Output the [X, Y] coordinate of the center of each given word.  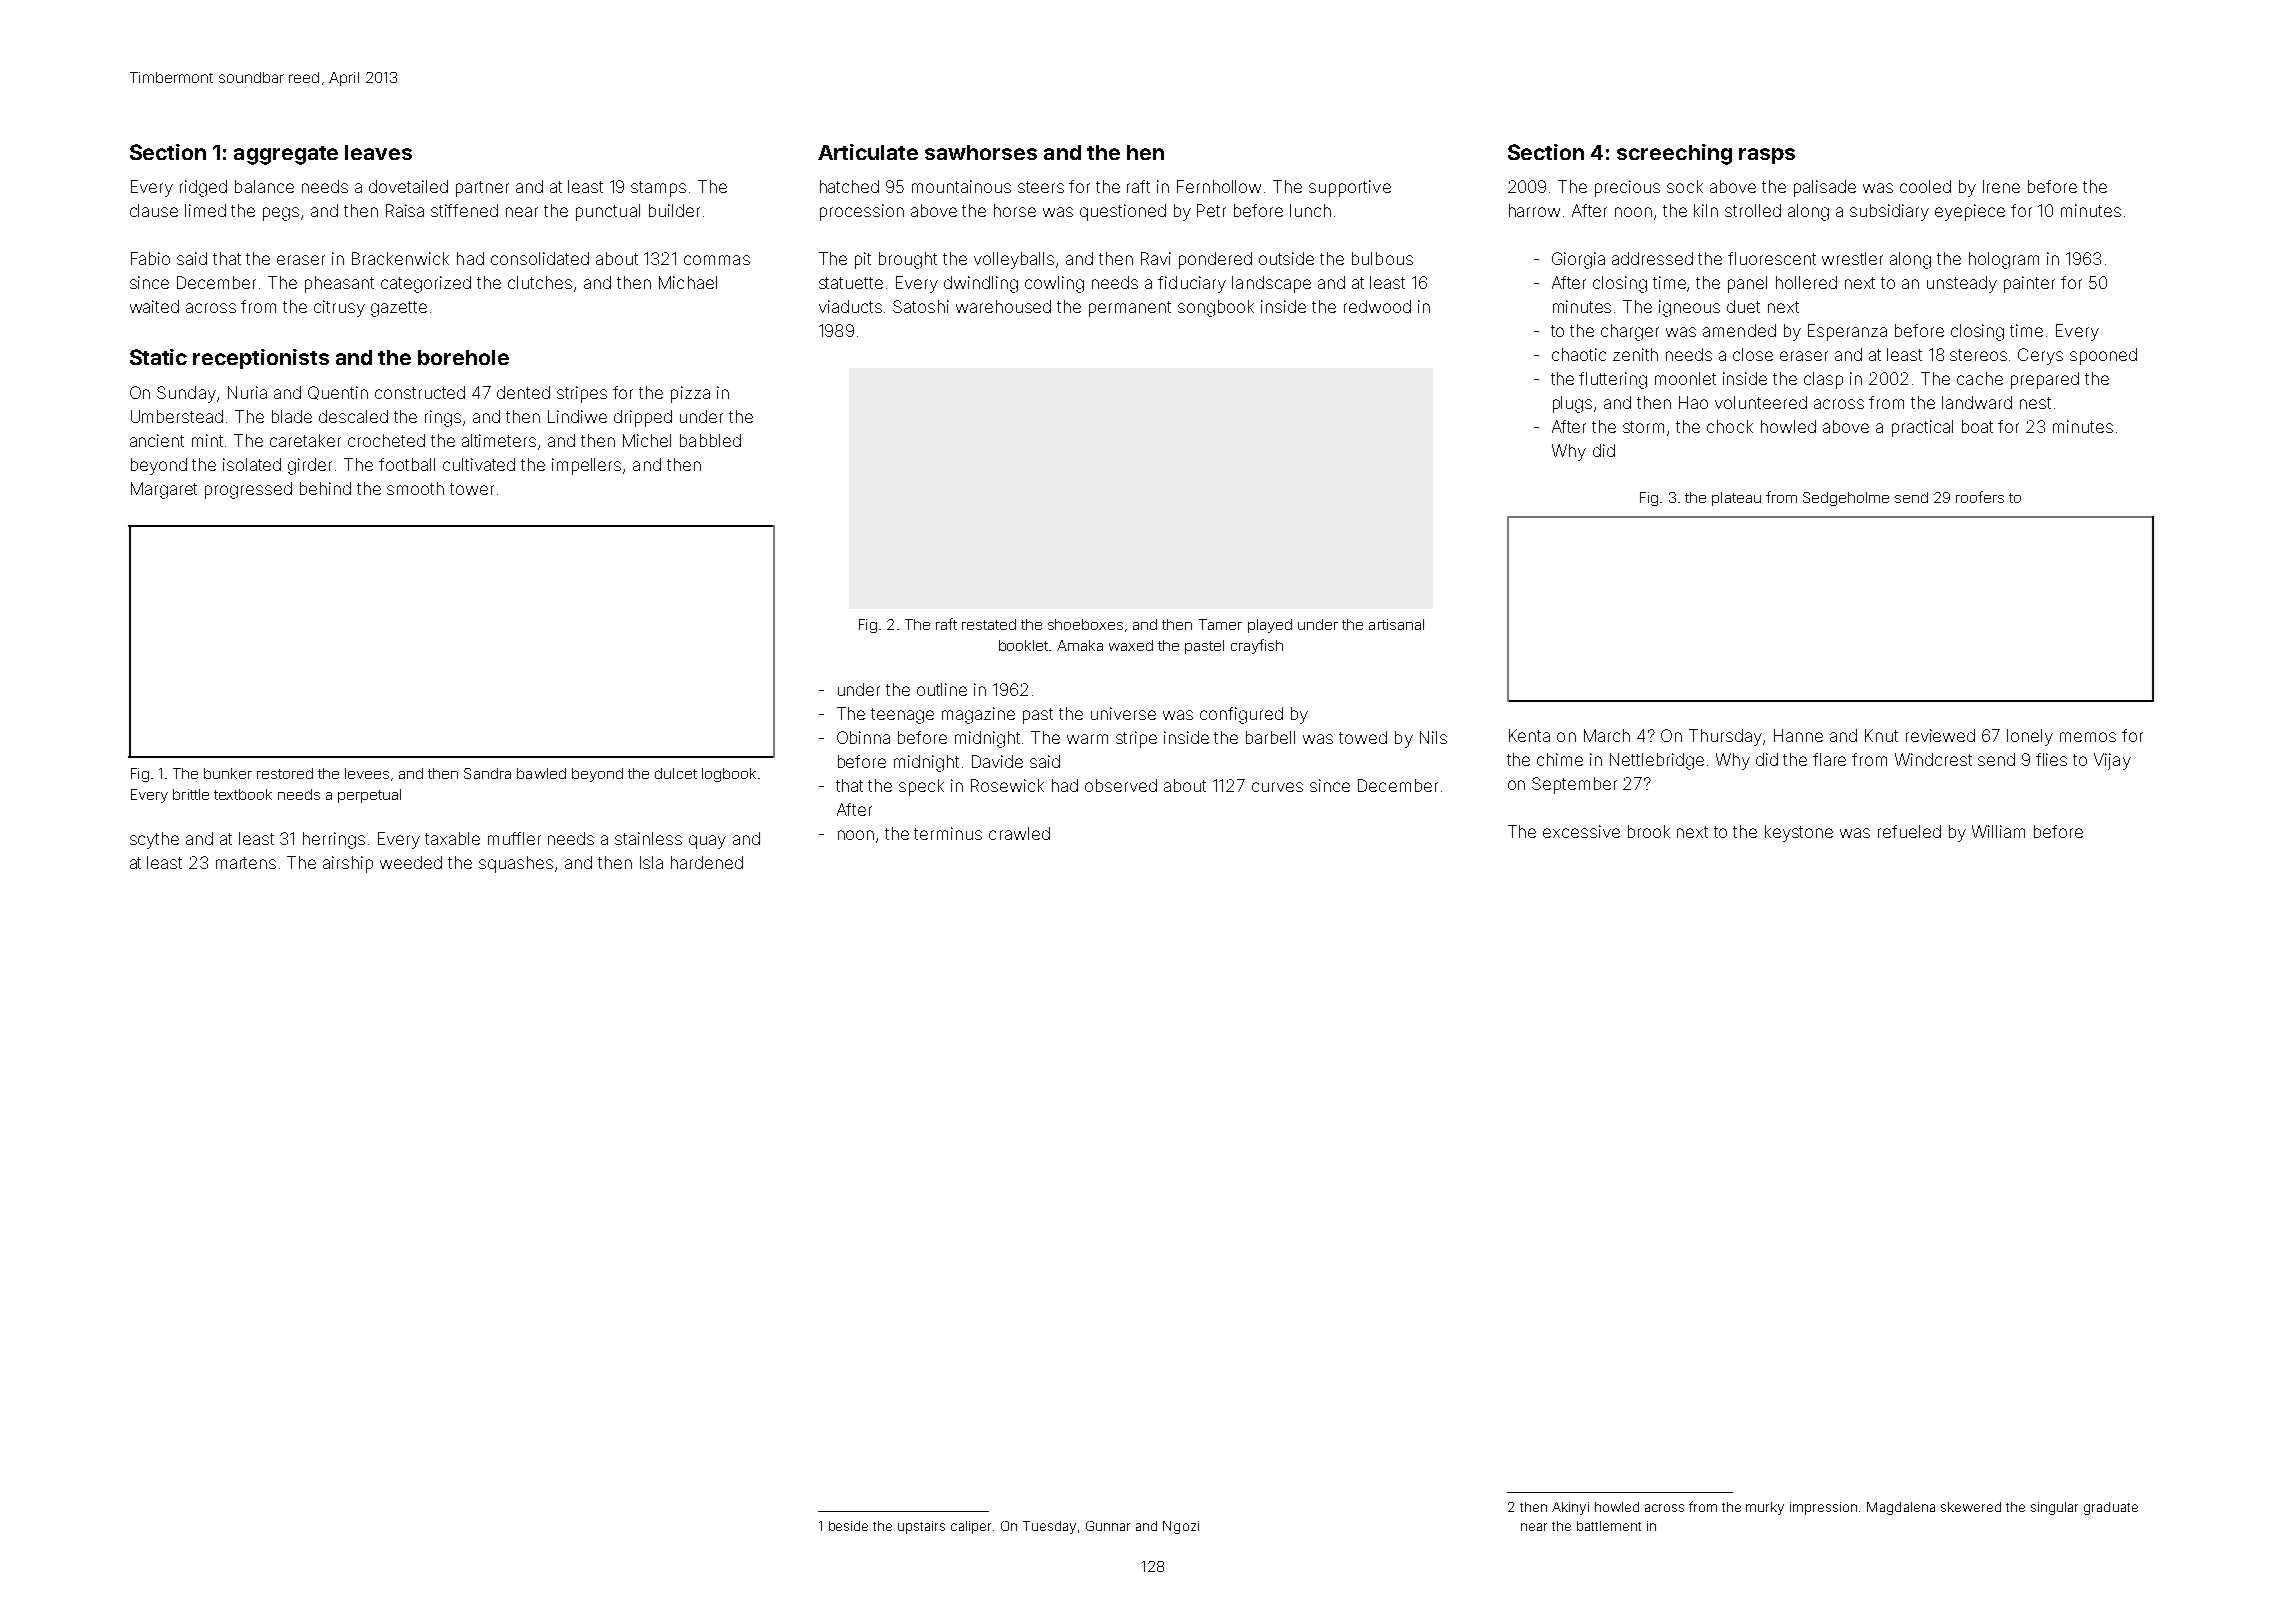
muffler [514, 838]
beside [848, 1526]
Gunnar [1108, 1526]
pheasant [339, 284]
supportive [1350, 188]
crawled [1019, 833]
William [1998, 831]
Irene [2001, 186]
